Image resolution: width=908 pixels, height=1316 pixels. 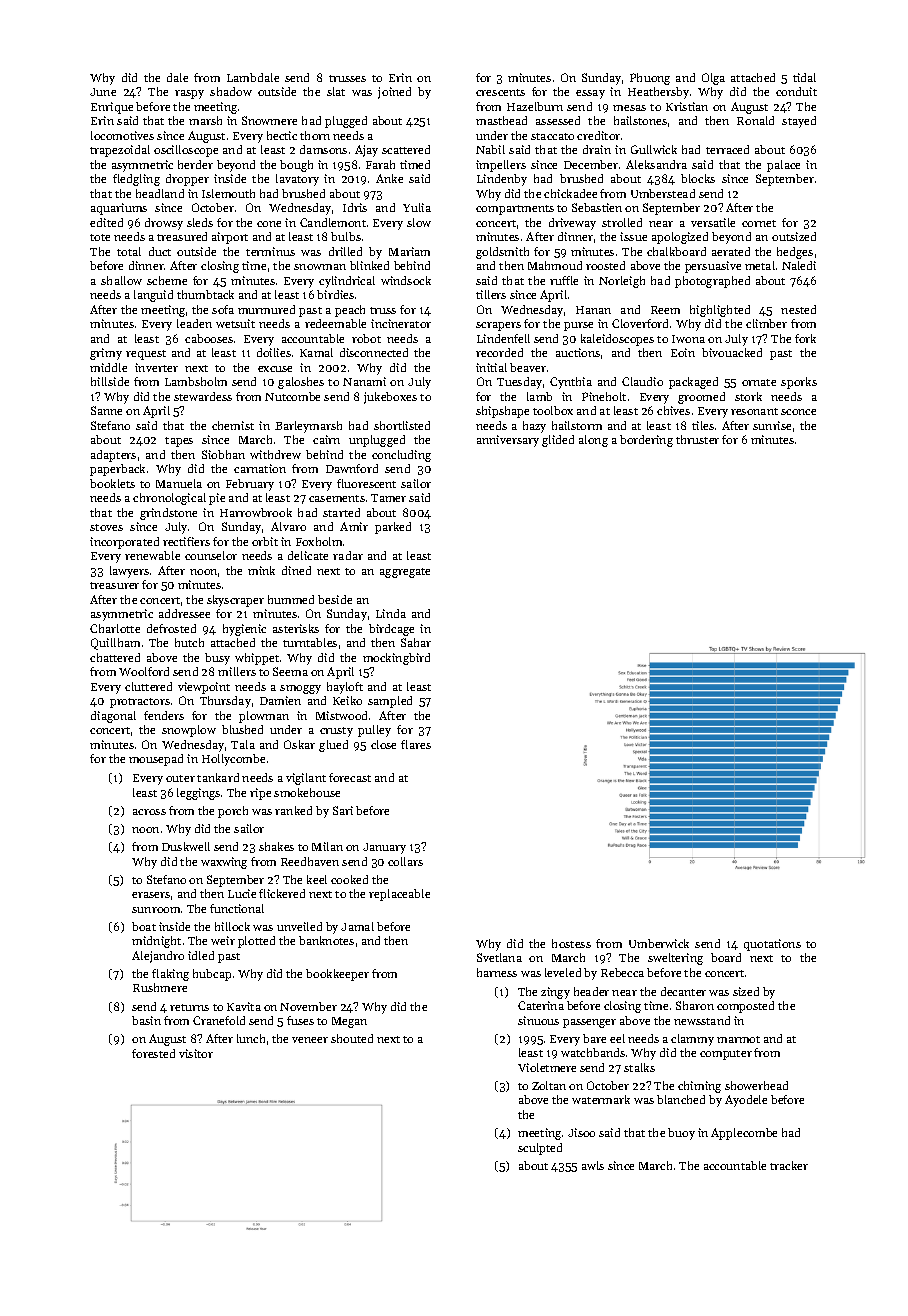 What do you see at coordinates (231, 91) in the page?
I see `shadow` at bounding box center [231, 91].
